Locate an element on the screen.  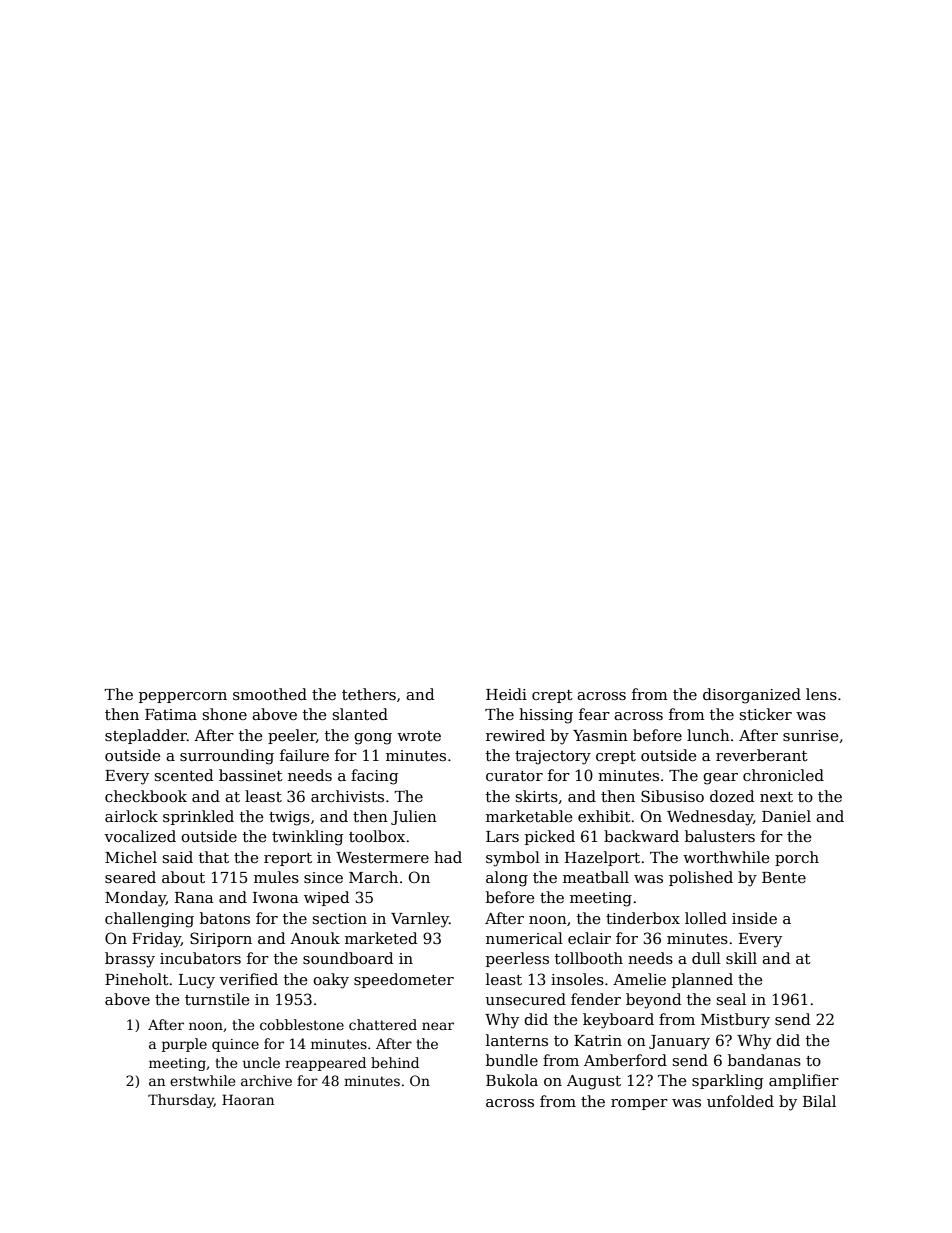
cobblestone is located at coordinates (302, 1024).
